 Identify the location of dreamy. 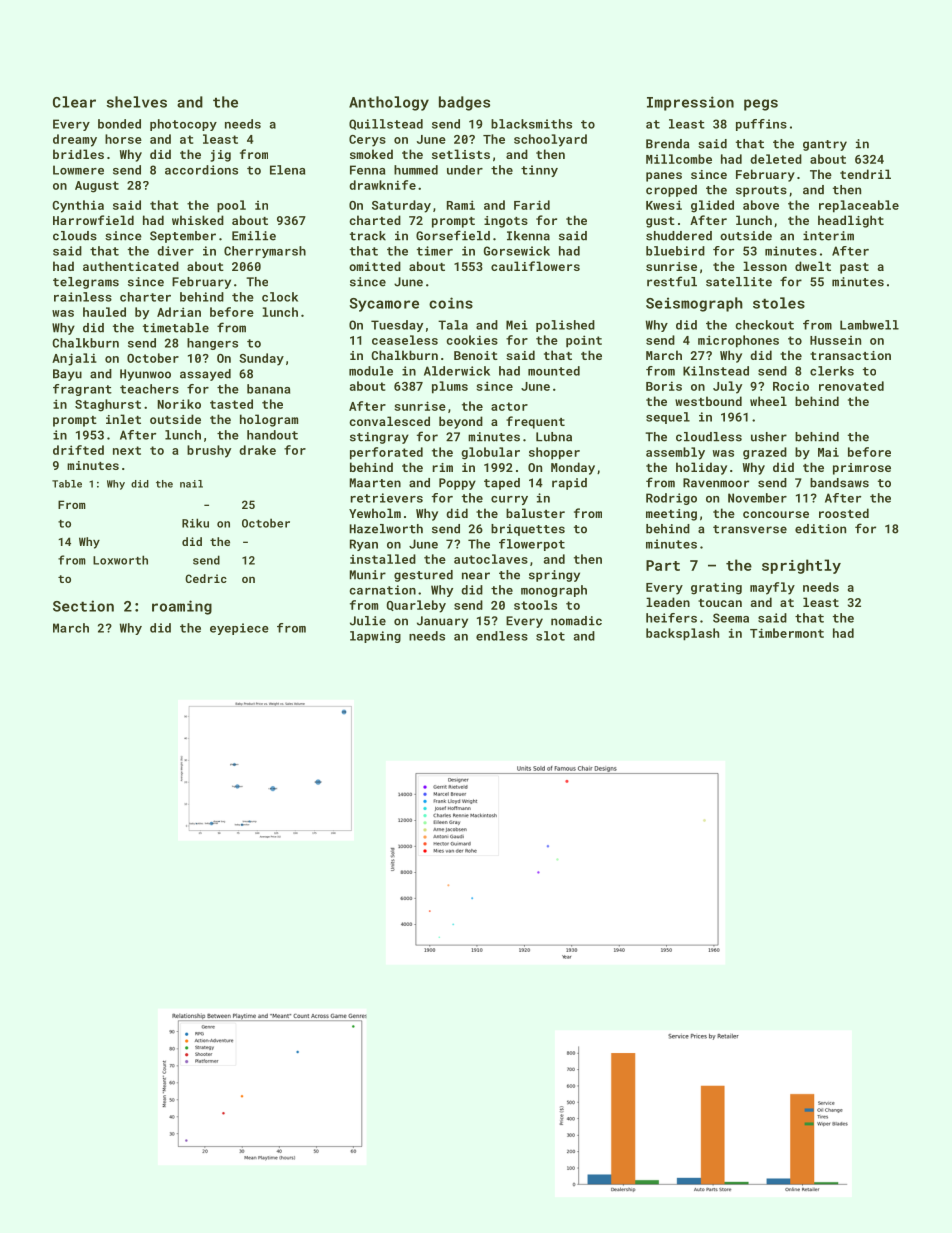
(75, 140).
